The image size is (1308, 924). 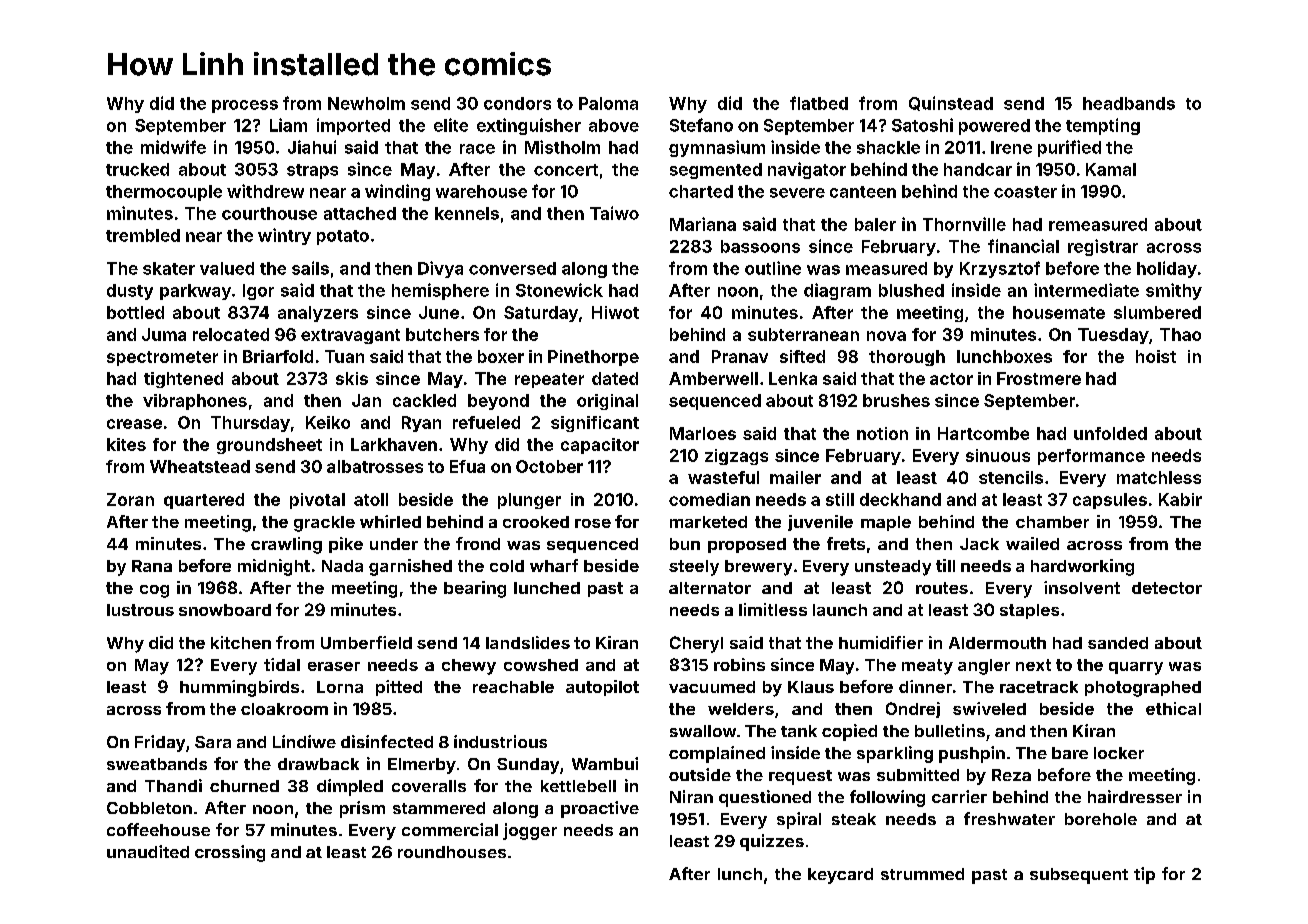 I want to click on sparkling, so click(x=895, y=754).
